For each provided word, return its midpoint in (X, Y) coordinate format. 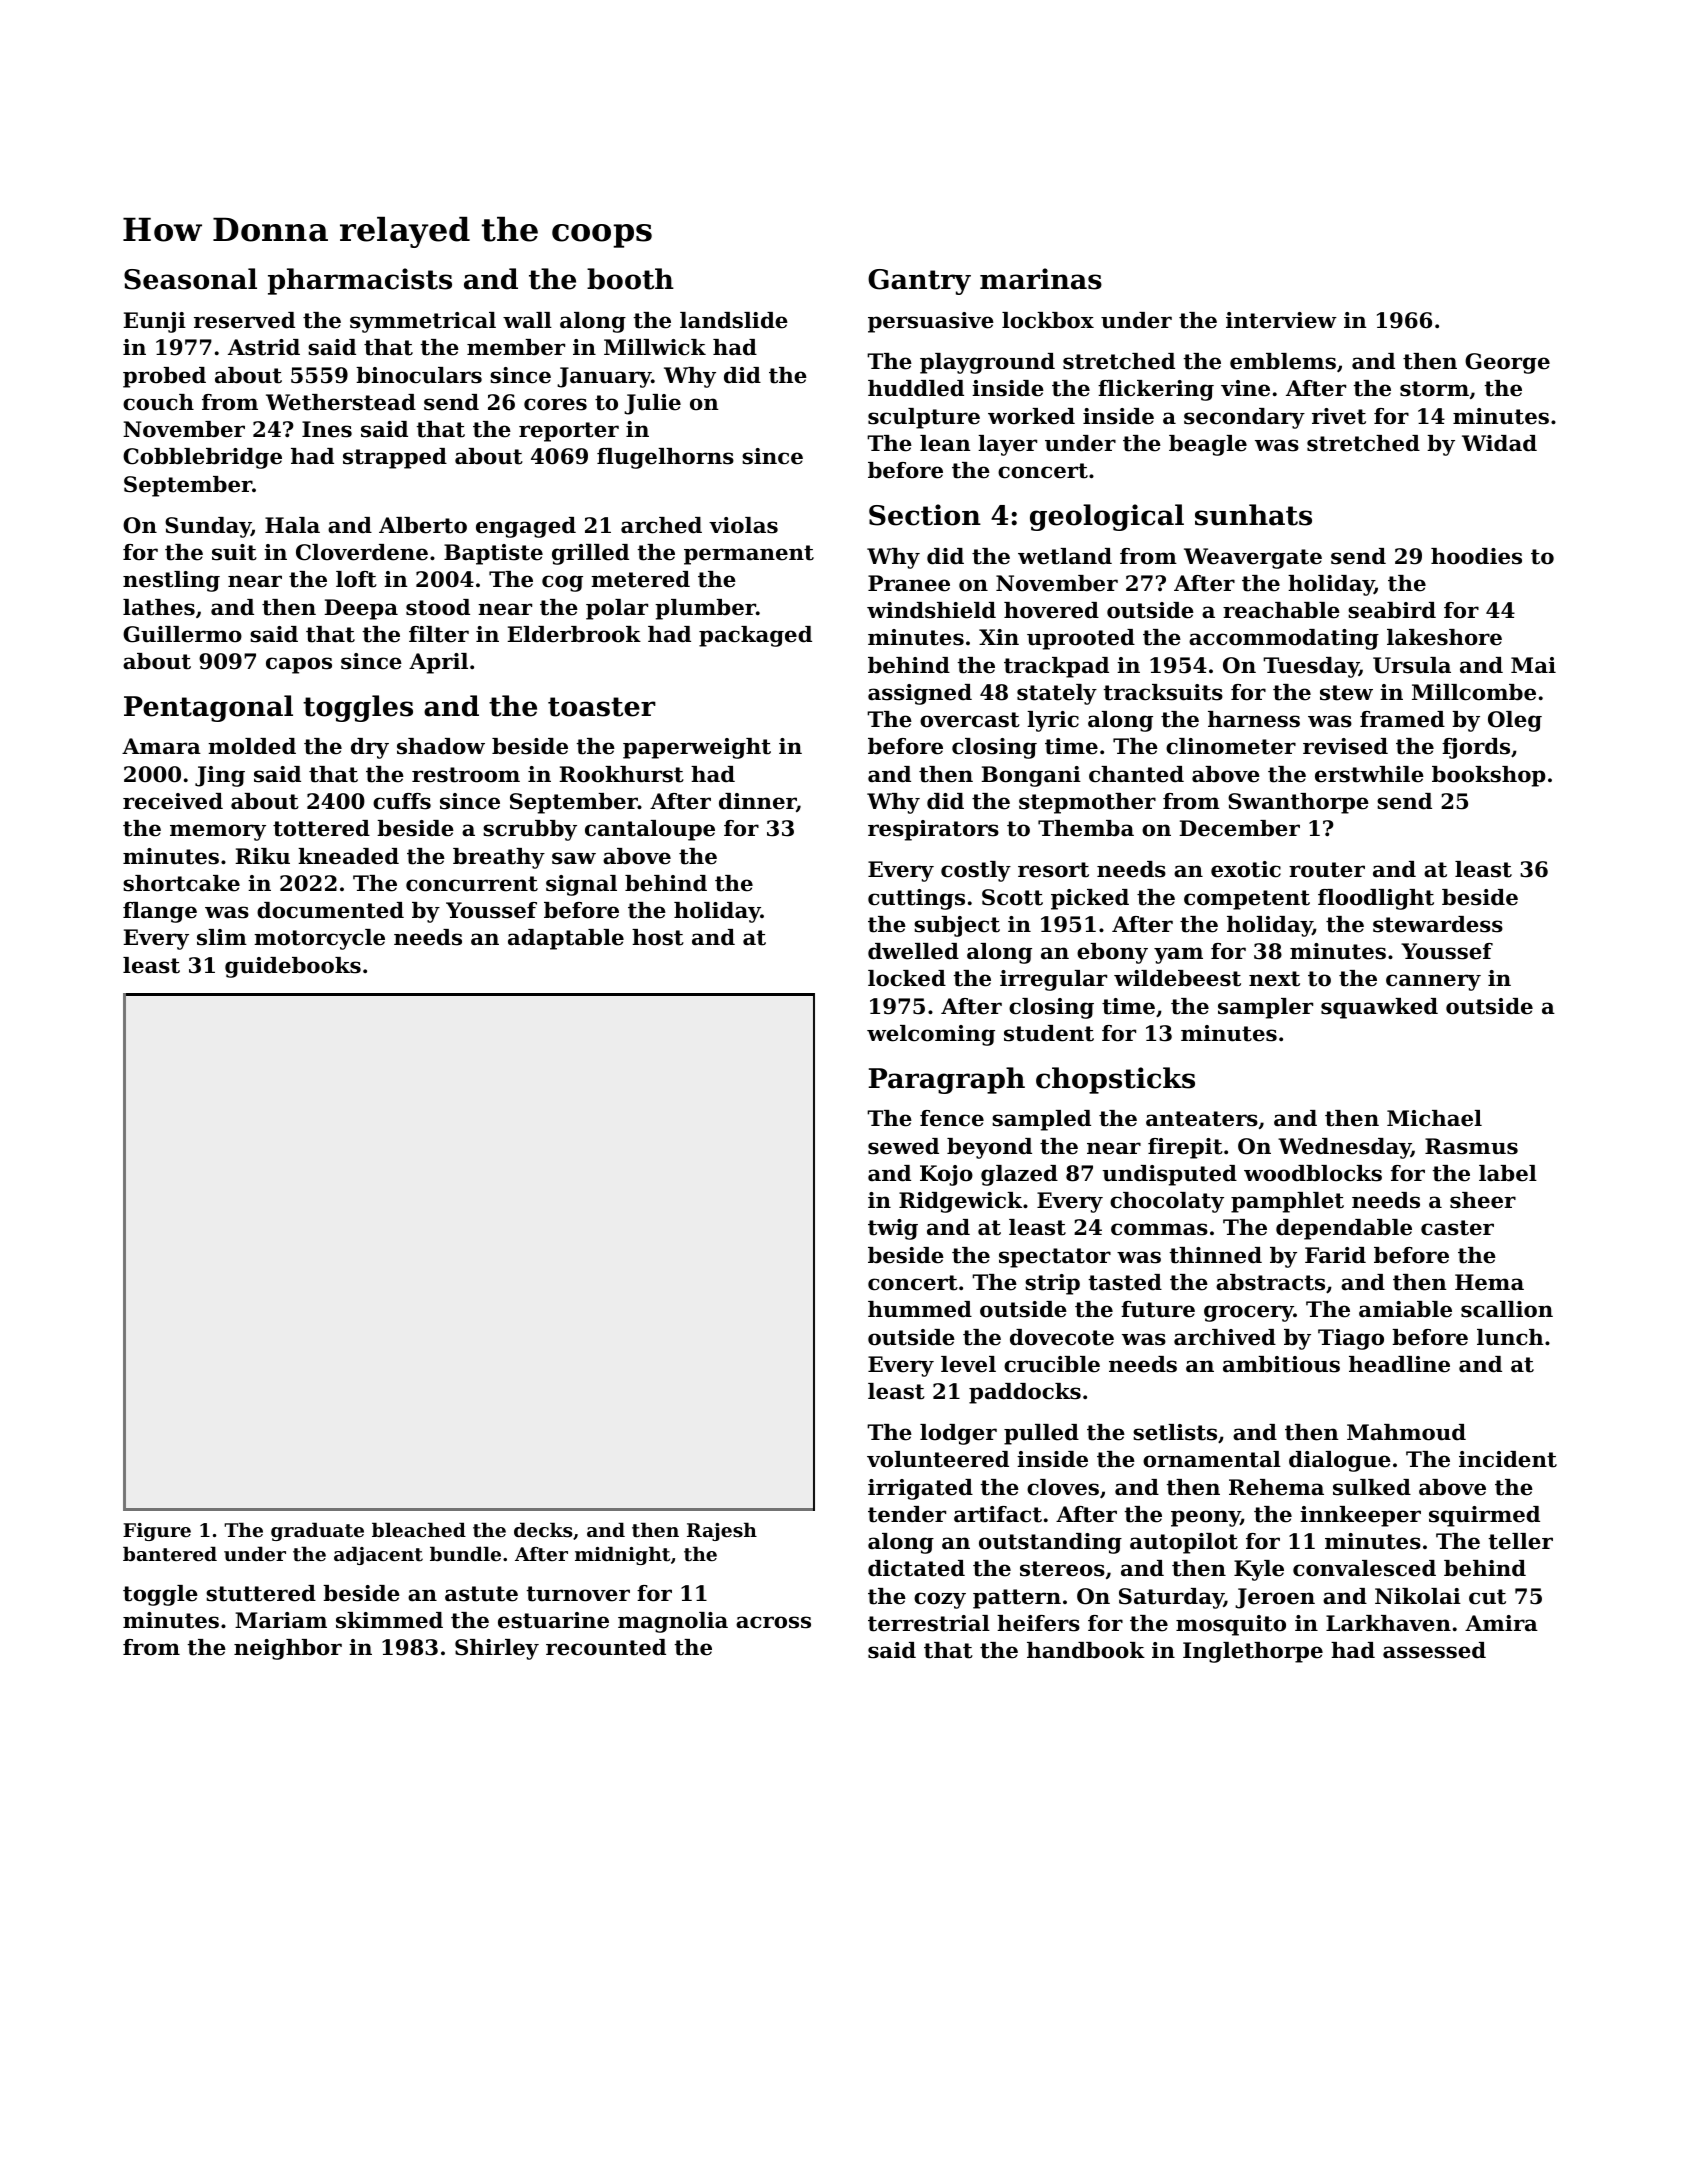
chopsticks (1115, 1080)
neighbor (288, 1649)
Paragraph (947, 1080)
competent (1247, 900)
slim (222, 937)
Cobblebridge (202, 458)
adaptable (566, 939)
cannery (1433, 982)
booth (630, 279)
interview (1281, 320)
